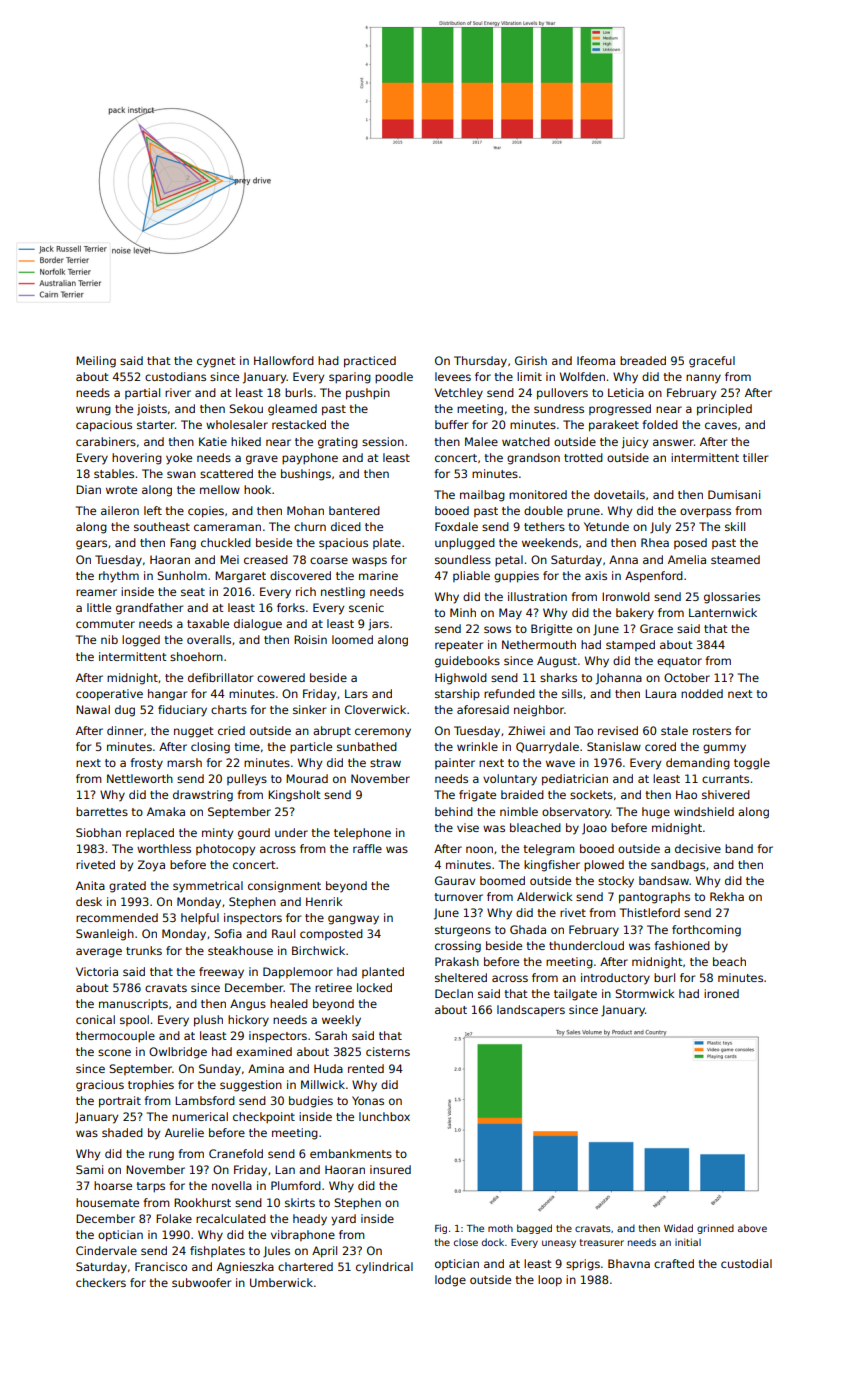 This screenshot has width=849, height=1400. Describe the element at coordinates (502, 880) in the screenshot. I see `boomed` at that location.
